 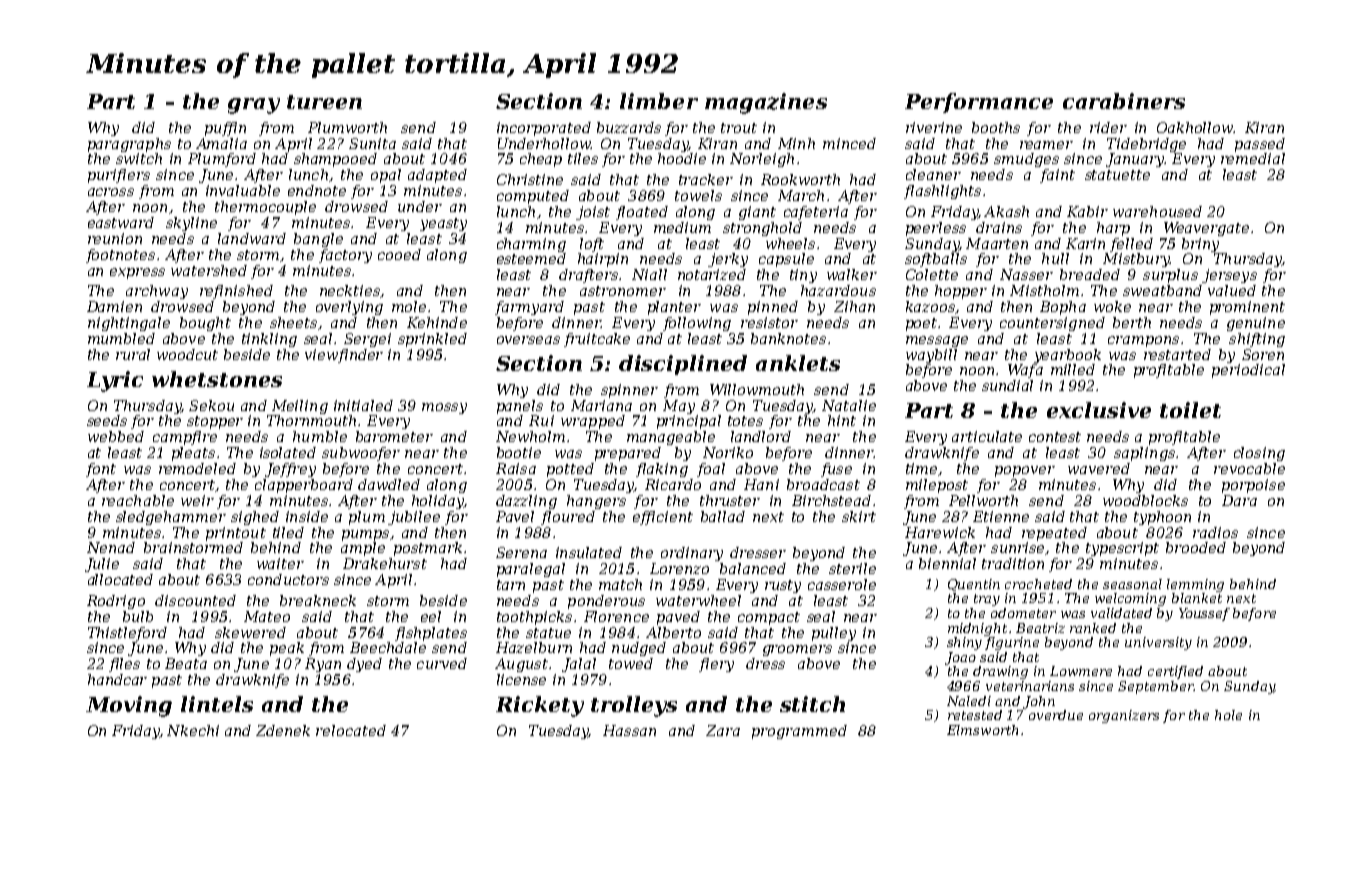 I want to click on tureen, so click(x=324, y=102).
